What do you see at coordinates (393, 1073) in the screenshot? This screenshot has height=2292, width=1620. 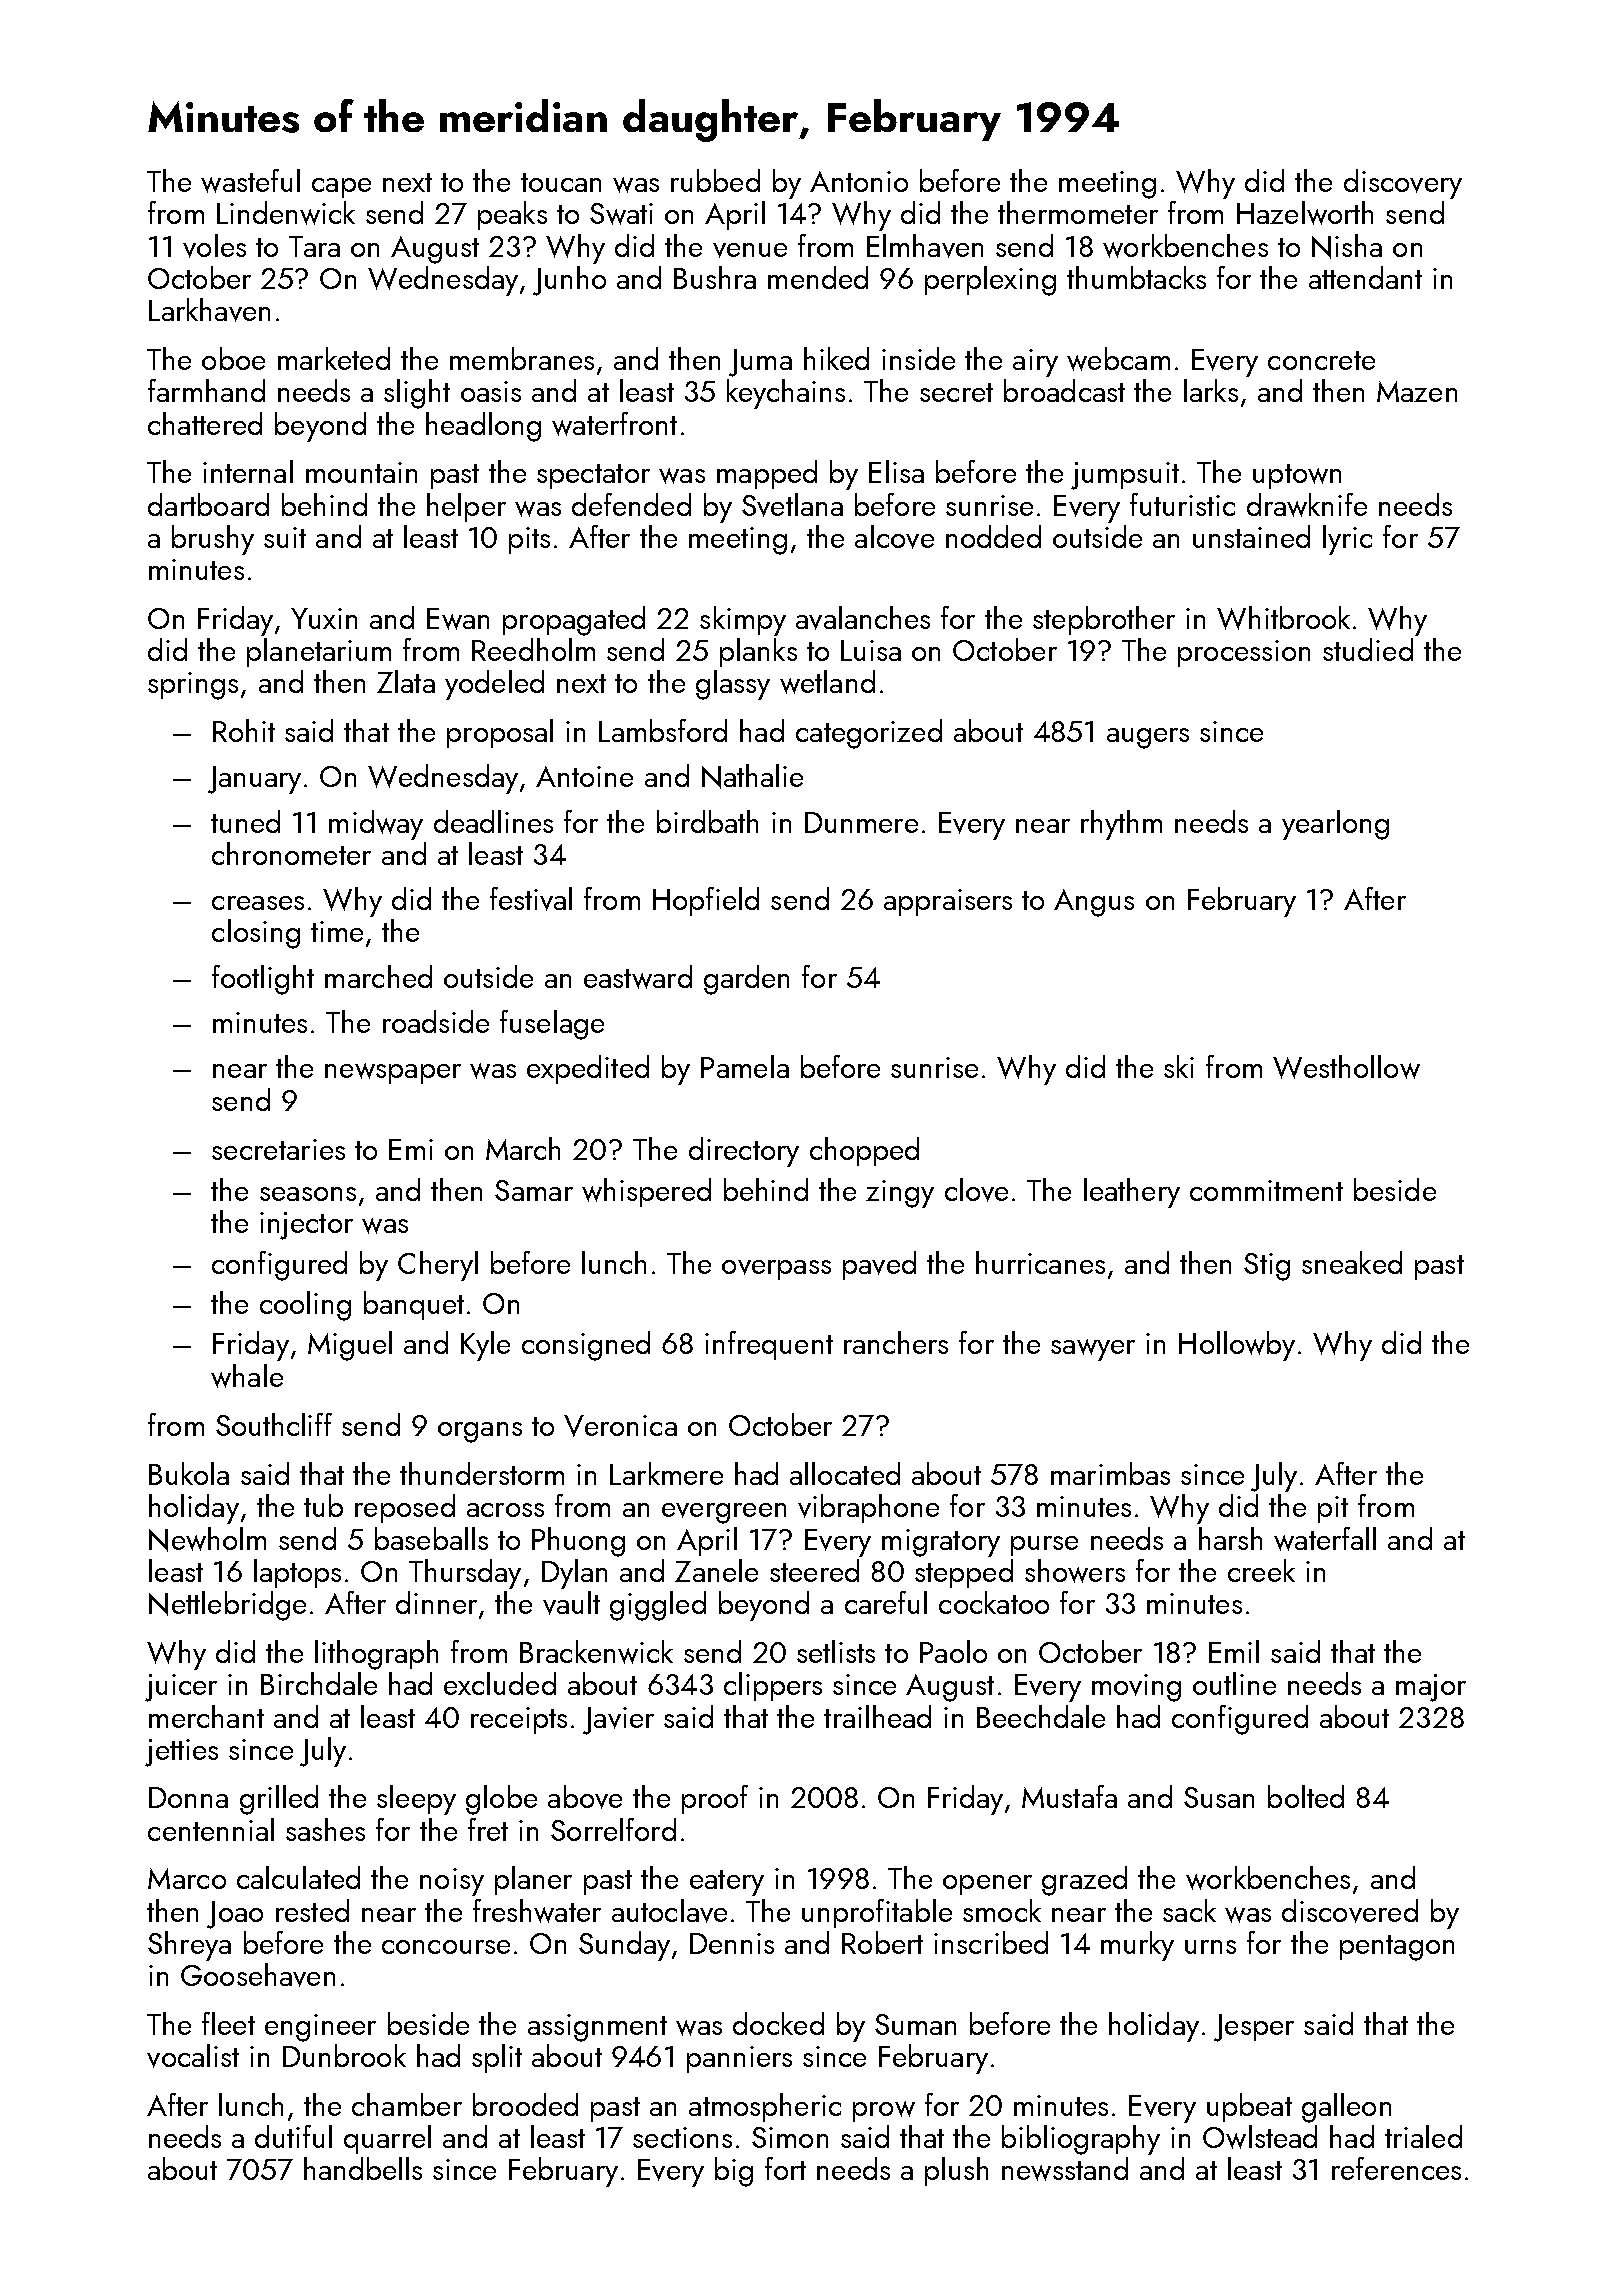 I see `newspaper` at bounding box center [393, 1073].
